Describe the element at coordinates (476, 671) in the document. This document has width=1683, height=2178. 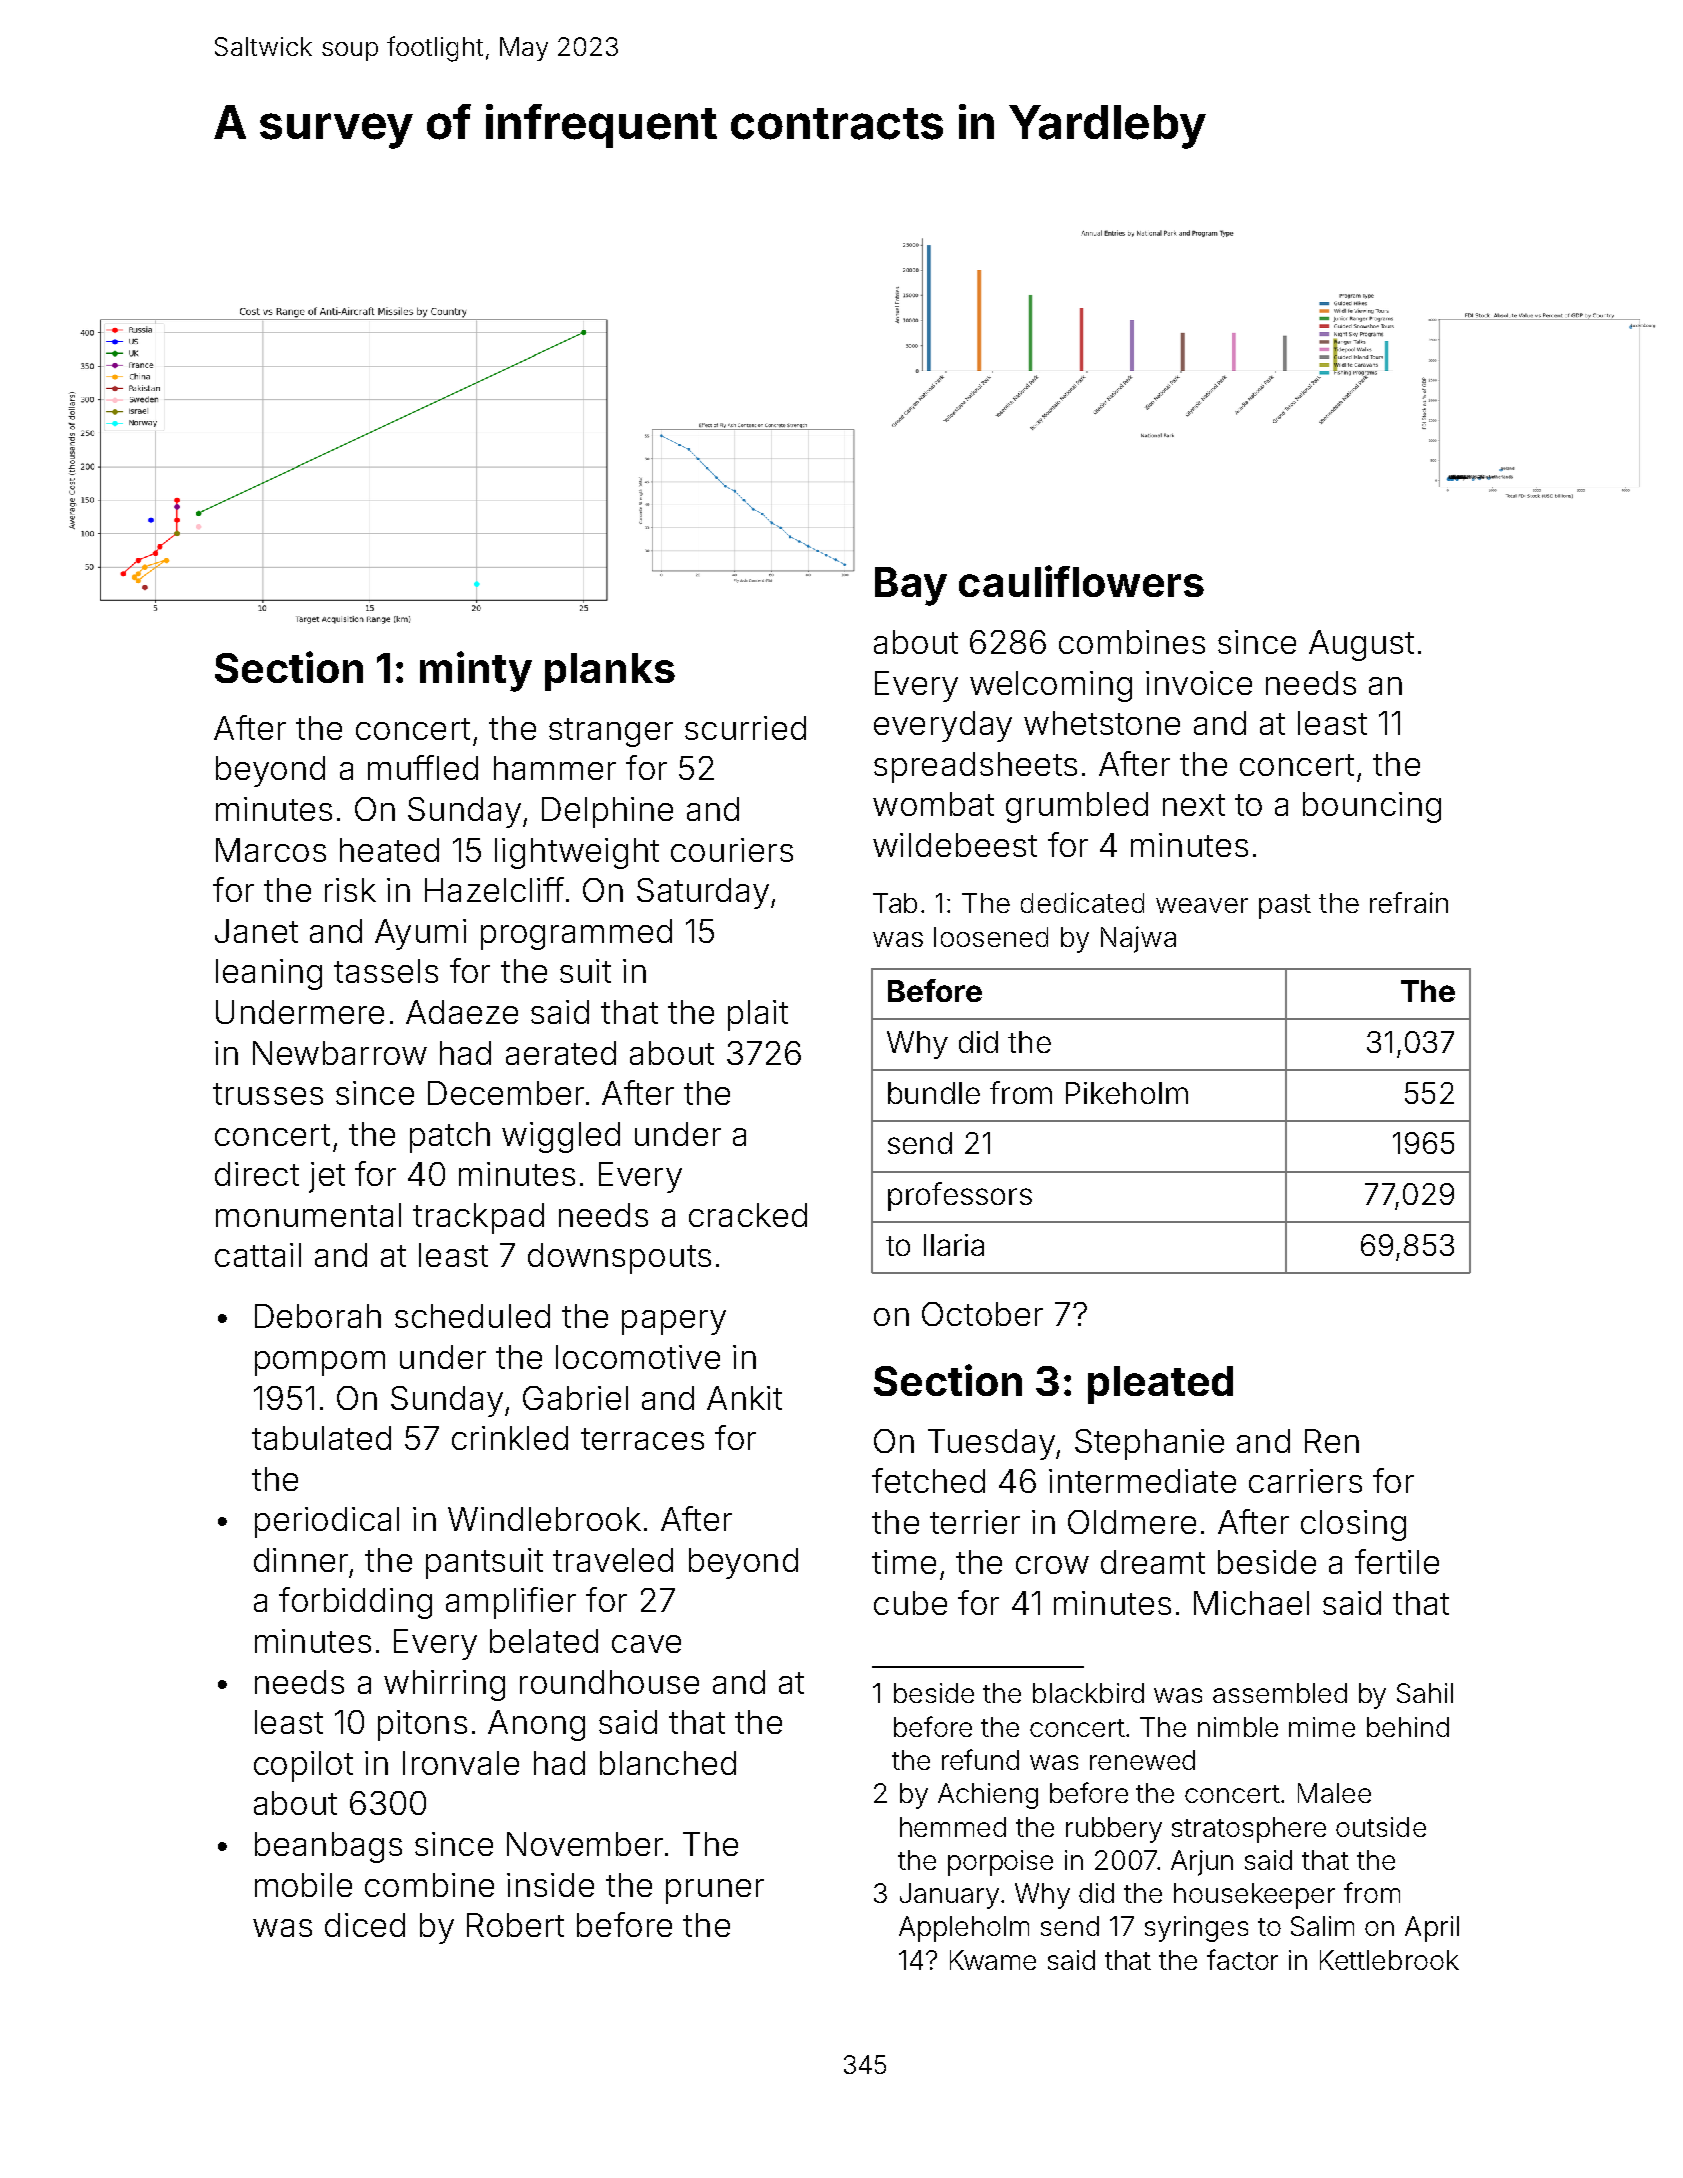
I see `minty` at that location.
